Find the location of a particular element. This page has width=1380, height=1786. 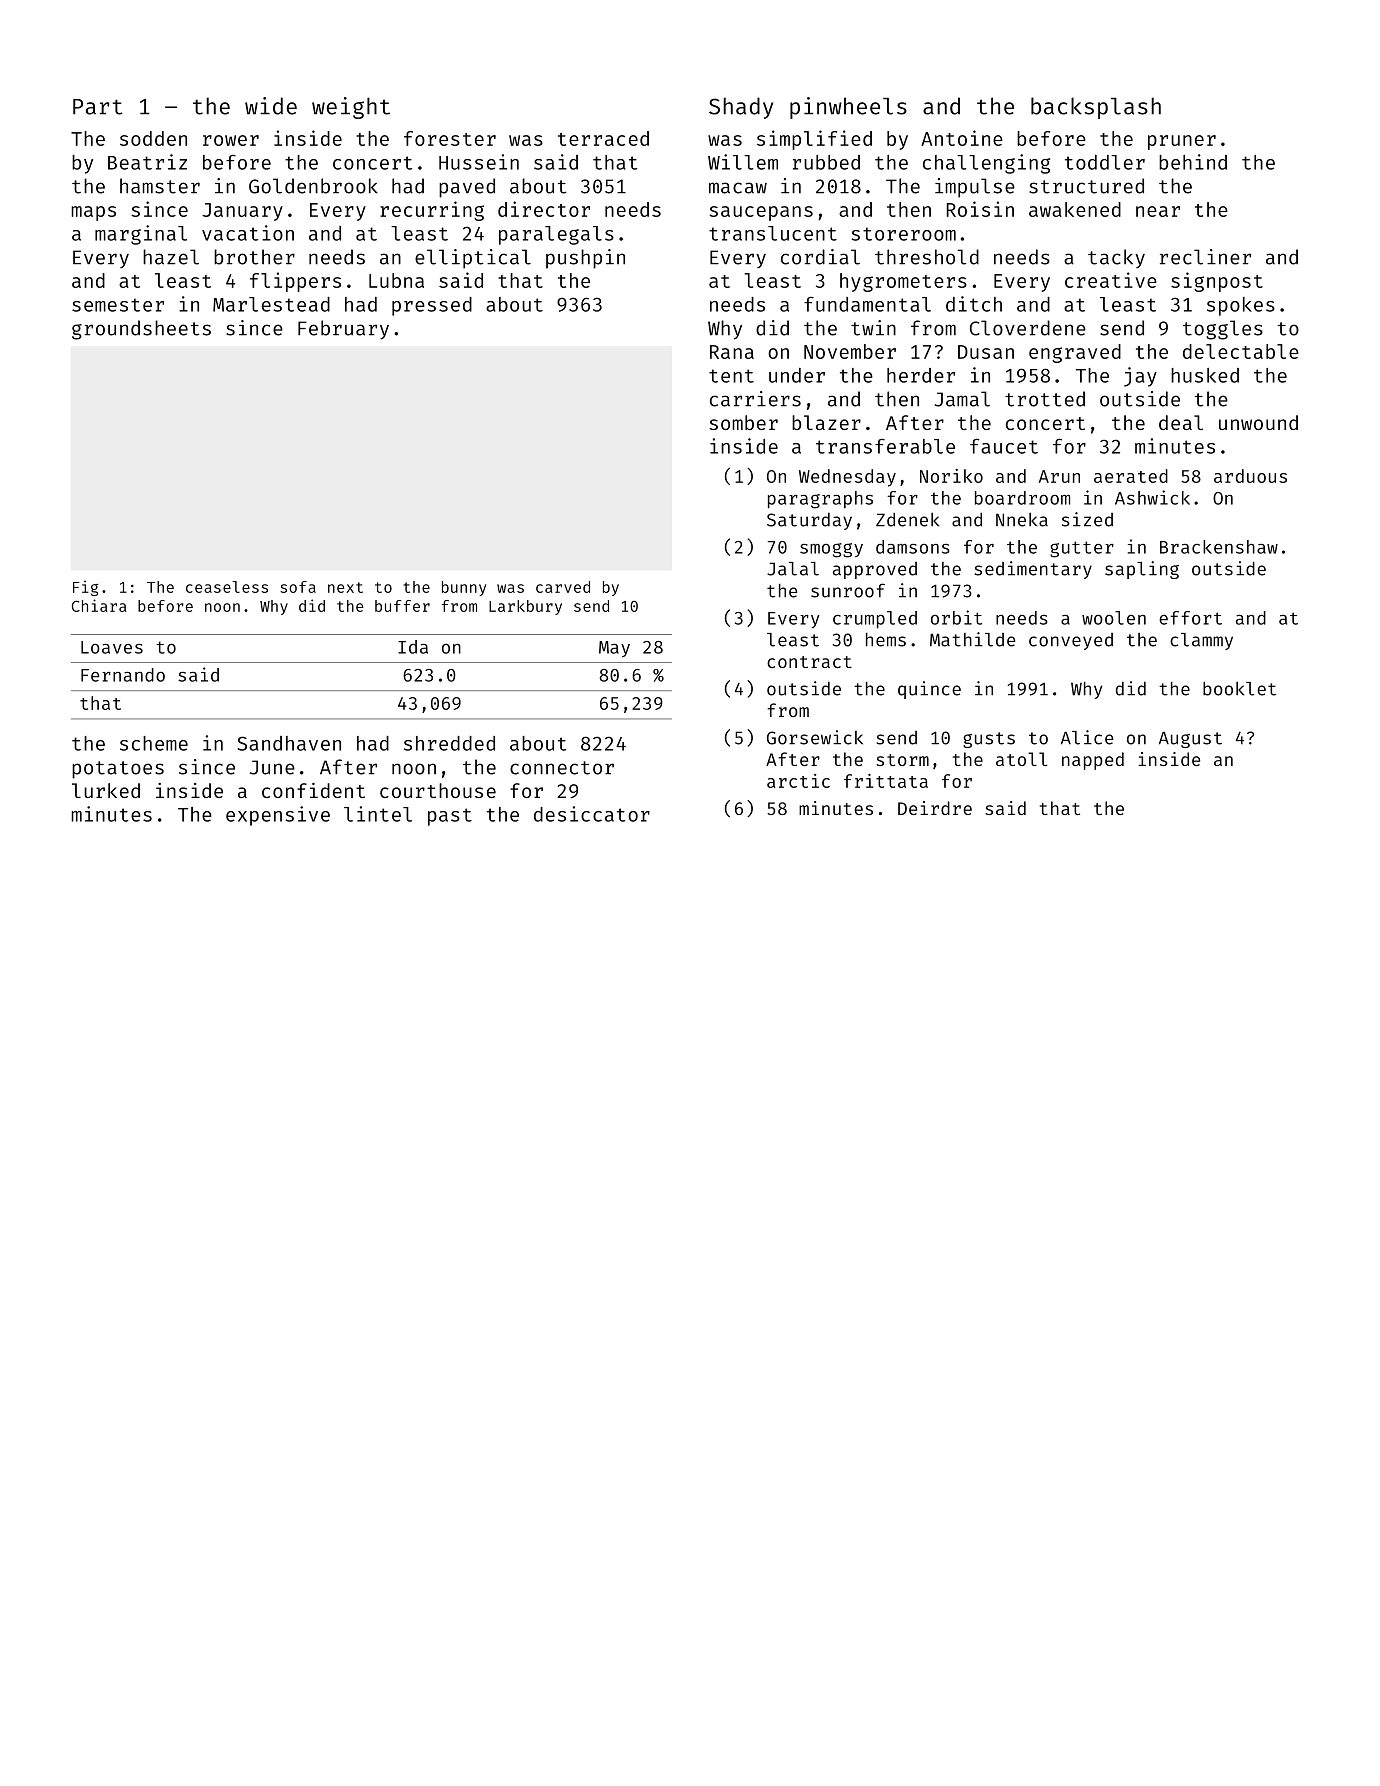

weight is located at coordinates (351, 108).
